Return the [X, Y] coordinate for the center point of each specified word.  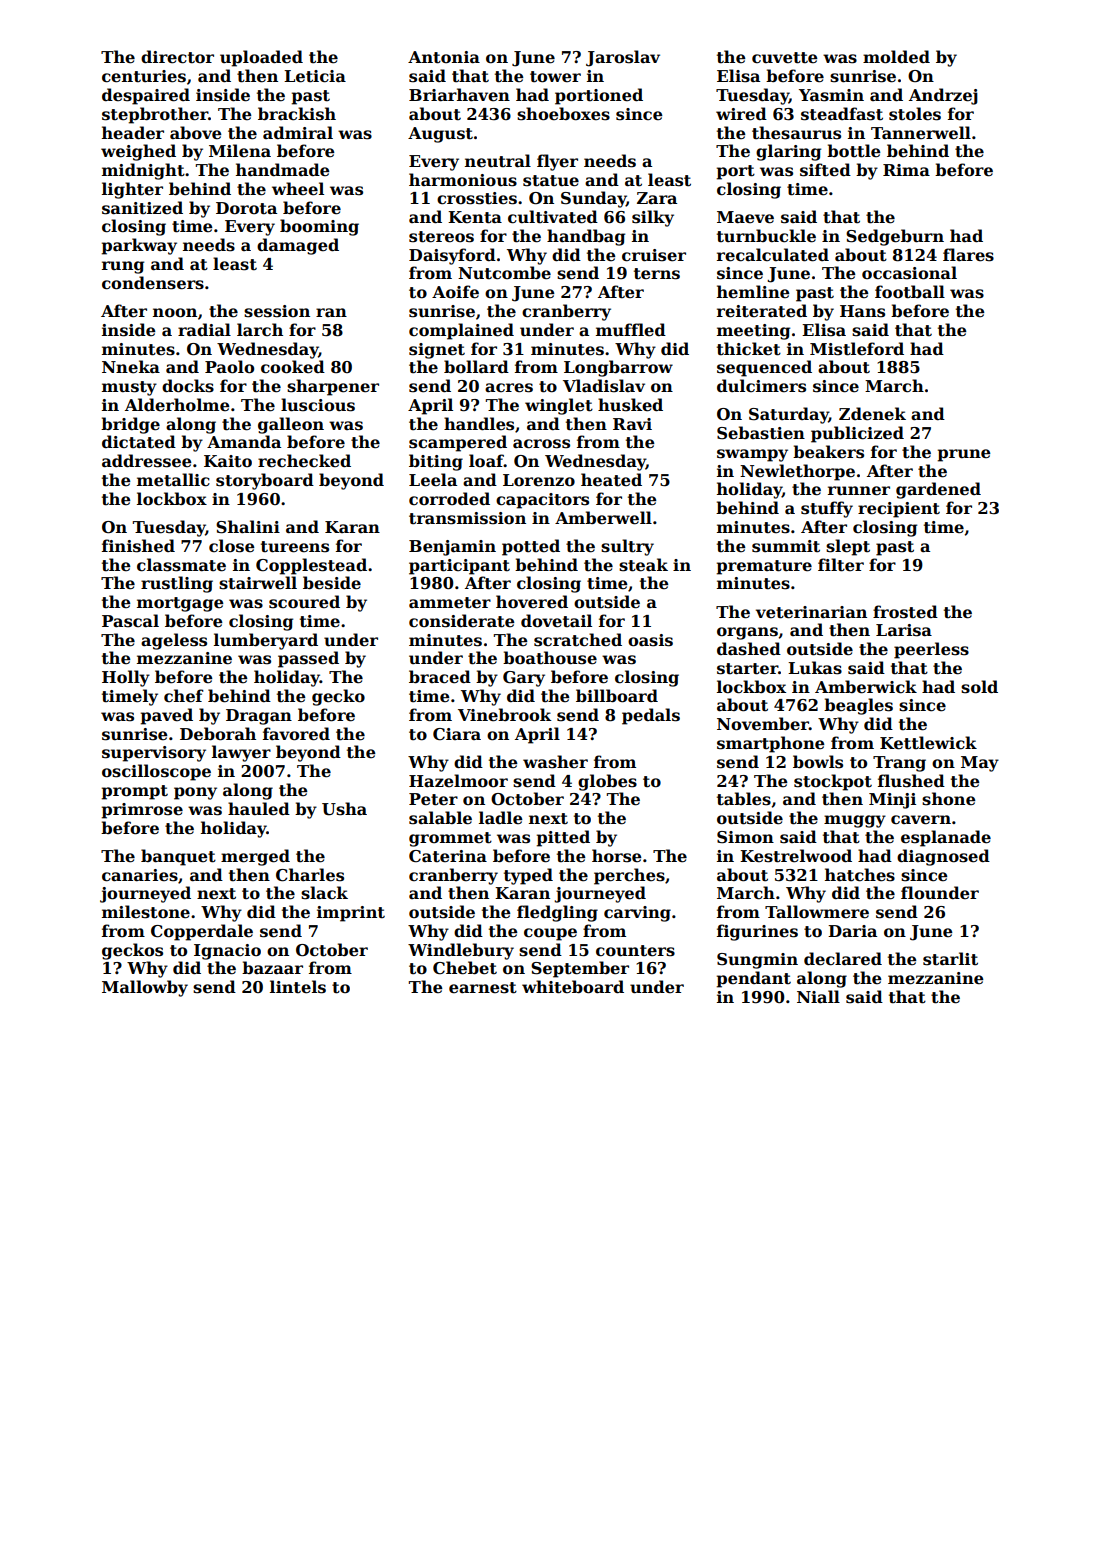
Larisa [904, 630]
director [177, 57]
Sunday [593, 199]
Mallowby [145, 988]
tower [555, 77]
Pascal [130, 621]
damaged [298, 246]
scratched [578, 640]
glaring [788, 152]
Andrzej [943, 96]
